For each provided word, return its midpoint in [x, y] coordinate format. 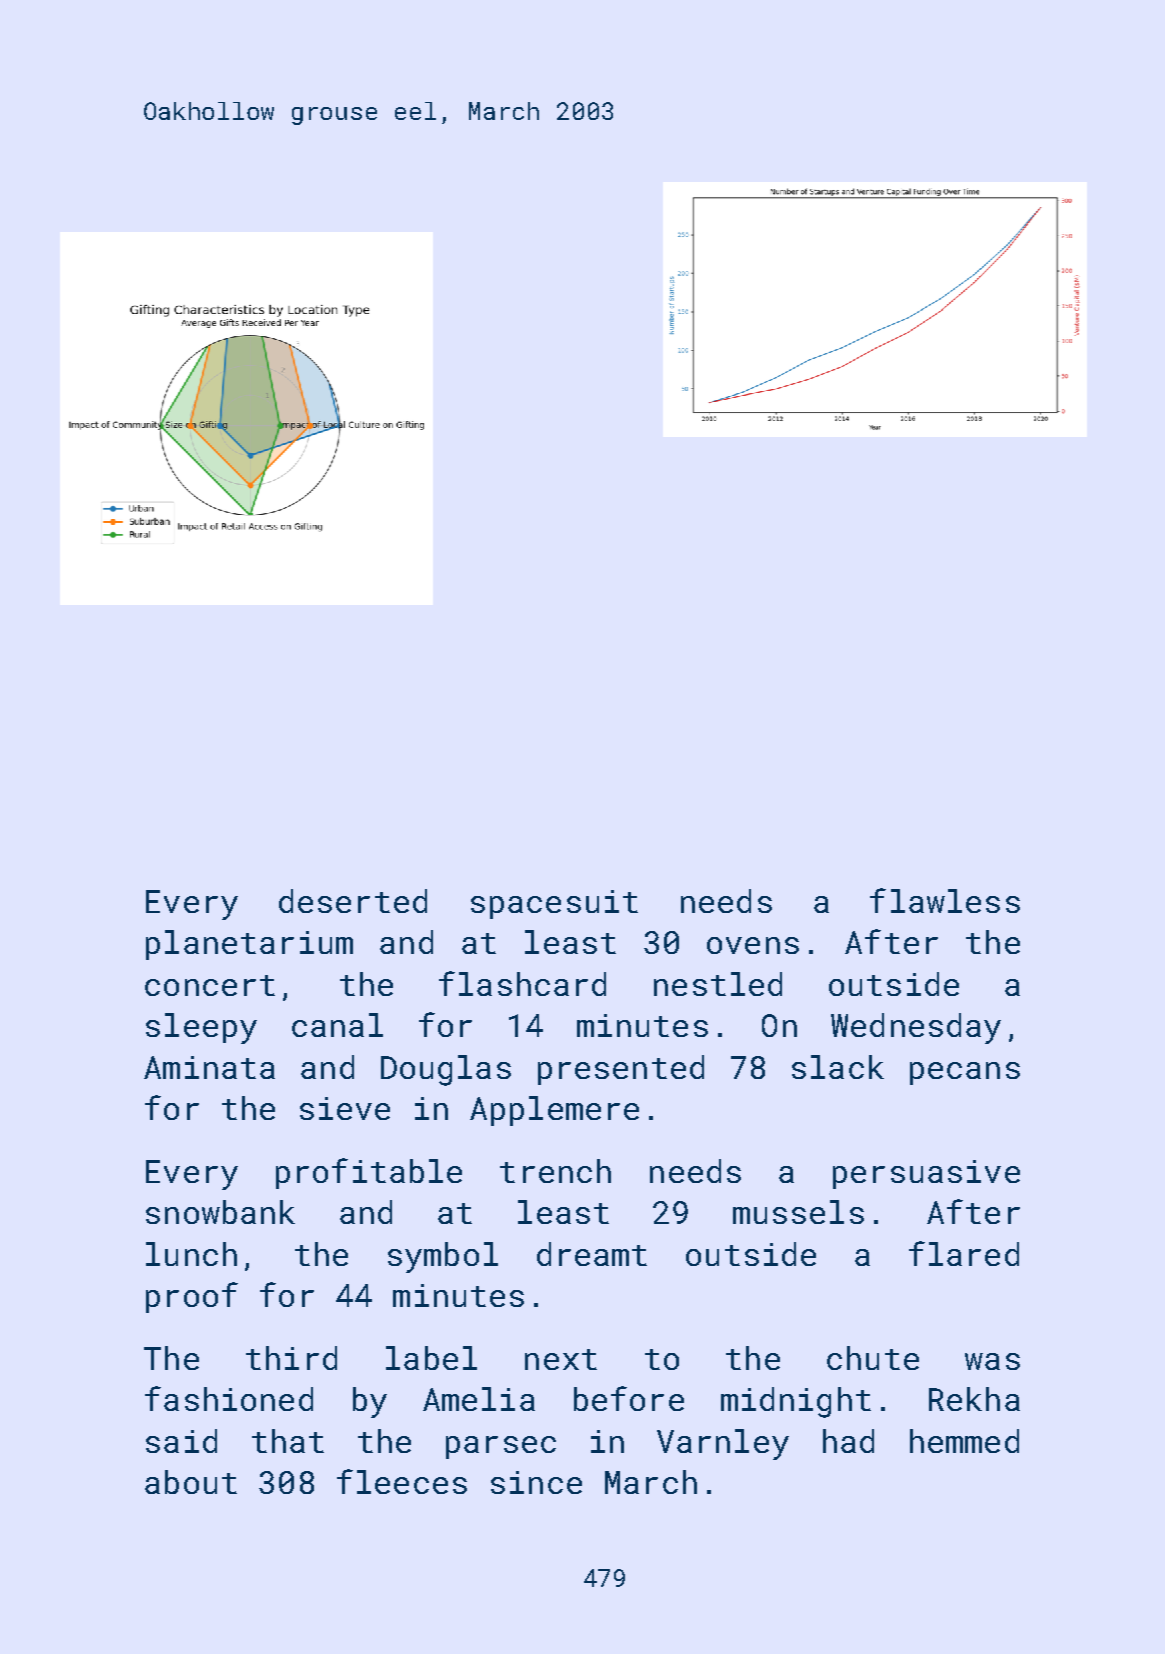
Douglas [446, 1070]
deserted [353, 901]
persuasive [926, 1174]
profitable [369, 1173]
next [561, 1359]
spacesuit [554, 904]
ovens [753, 945]
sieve [345, 1108]
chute [873, 1358]
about [191, 1482]
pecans [965, 1073]
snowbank [220, 1212]
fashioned [229, 1398]
